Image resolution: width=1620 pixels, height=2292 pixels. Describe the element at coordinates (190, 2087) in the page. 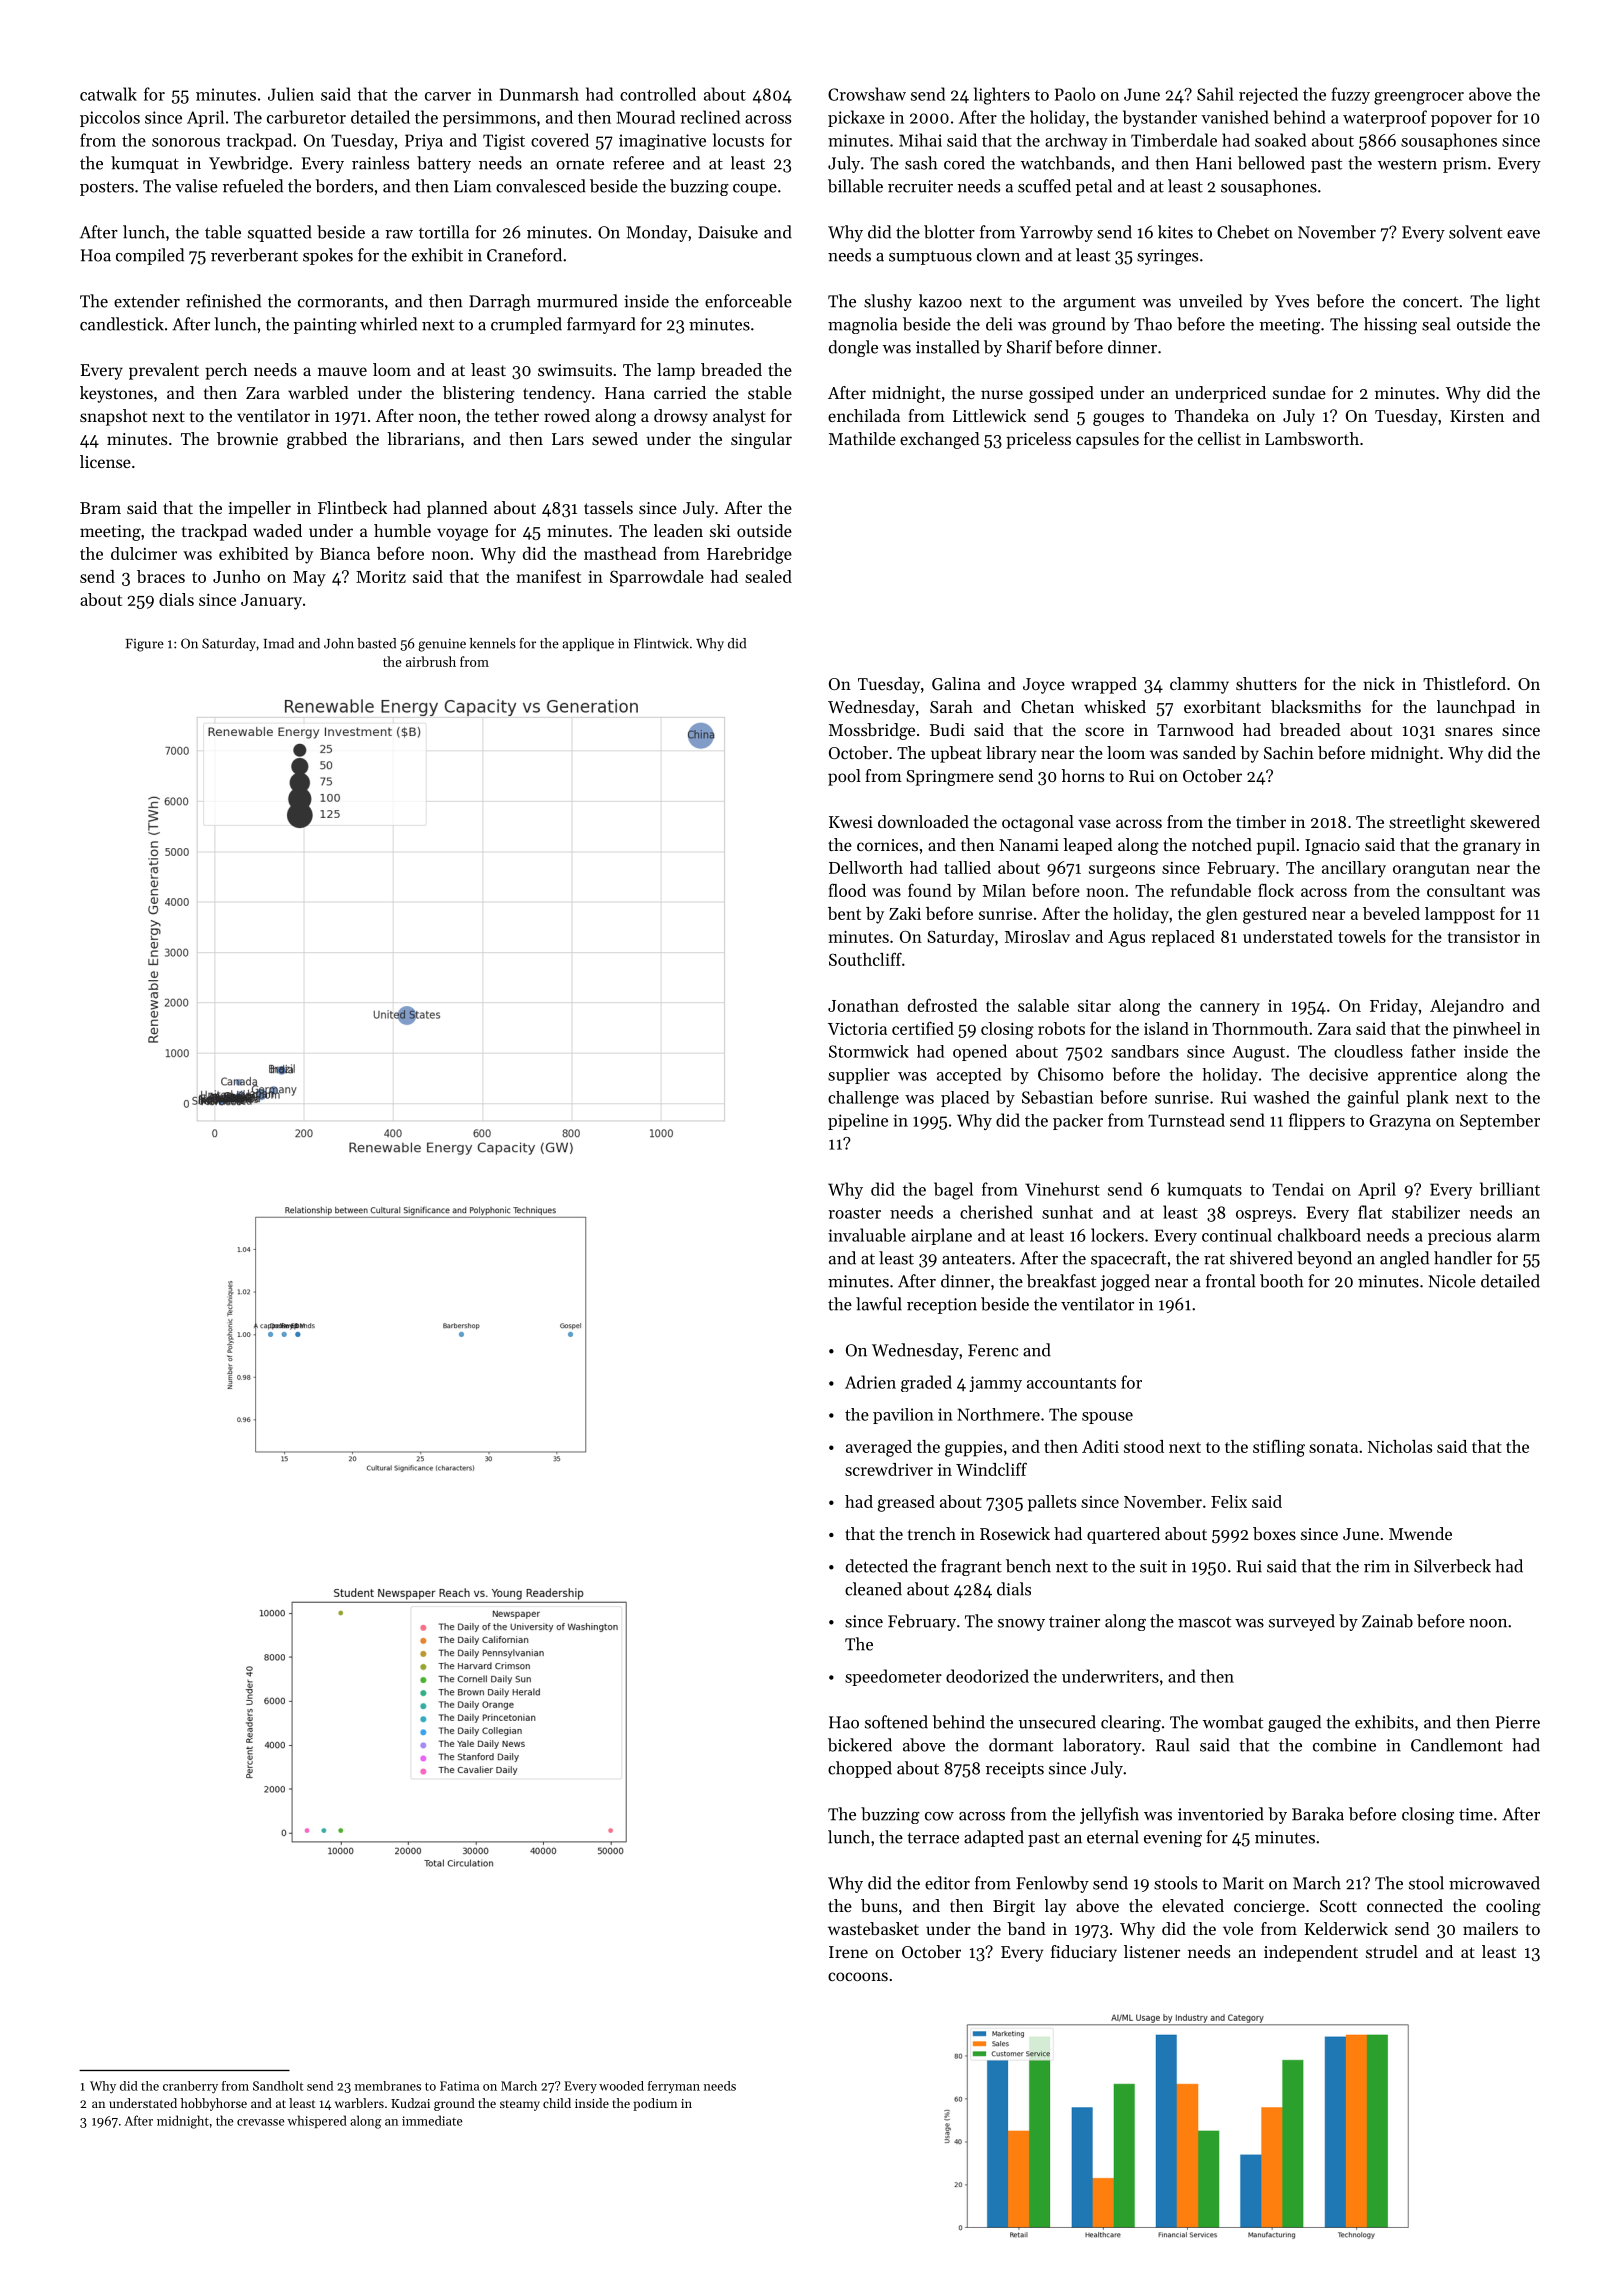

I see `cranberry` at that location.
